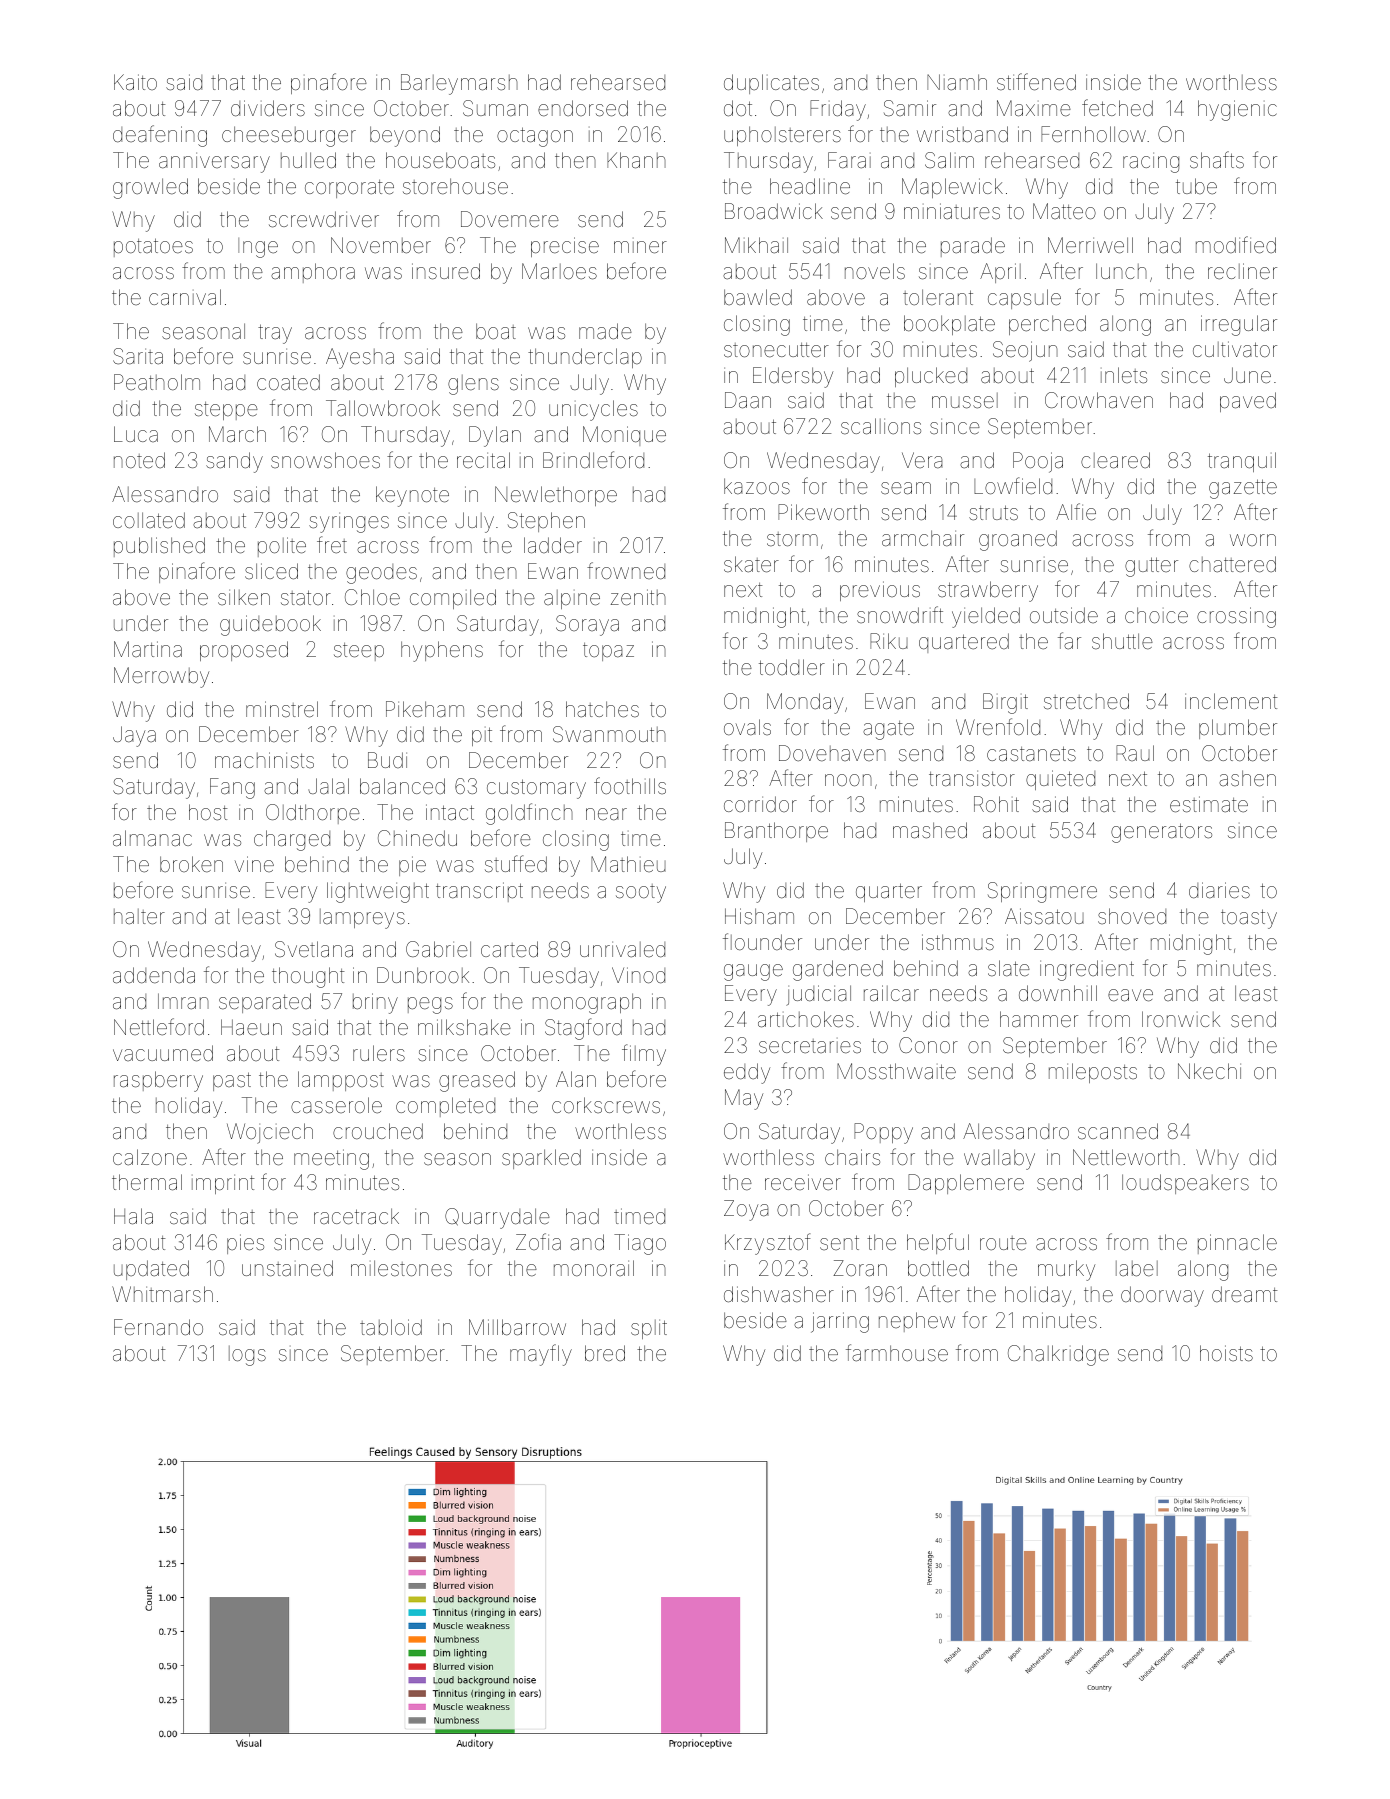 Image resolution: width=1390 pixels, height=1799 pixels. What do you see at coordinates (138, 356) in the page?
I see `Sarita` at bounding box center [138, 356].
